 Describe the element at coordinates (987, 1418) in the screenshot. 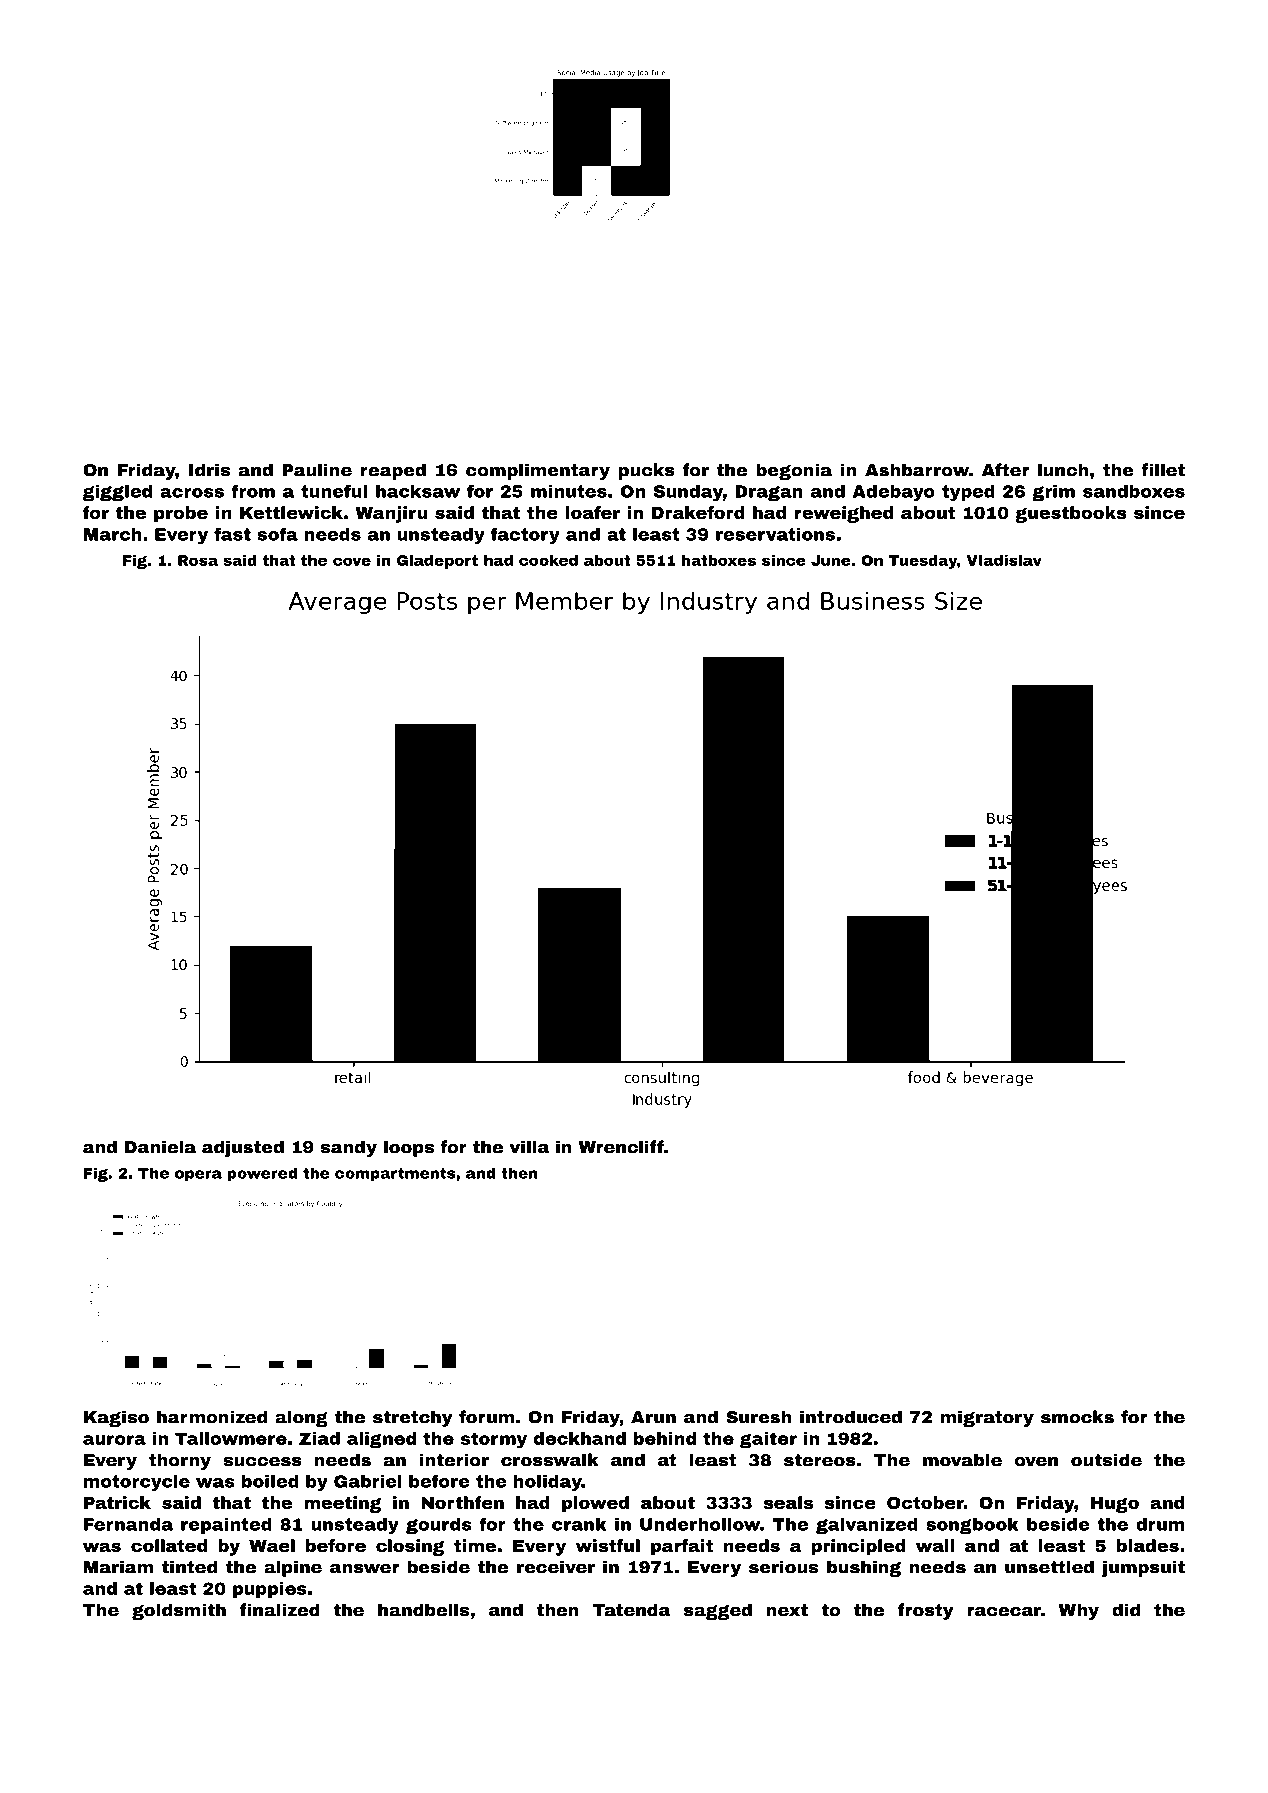

I see `migratory` at that location.
